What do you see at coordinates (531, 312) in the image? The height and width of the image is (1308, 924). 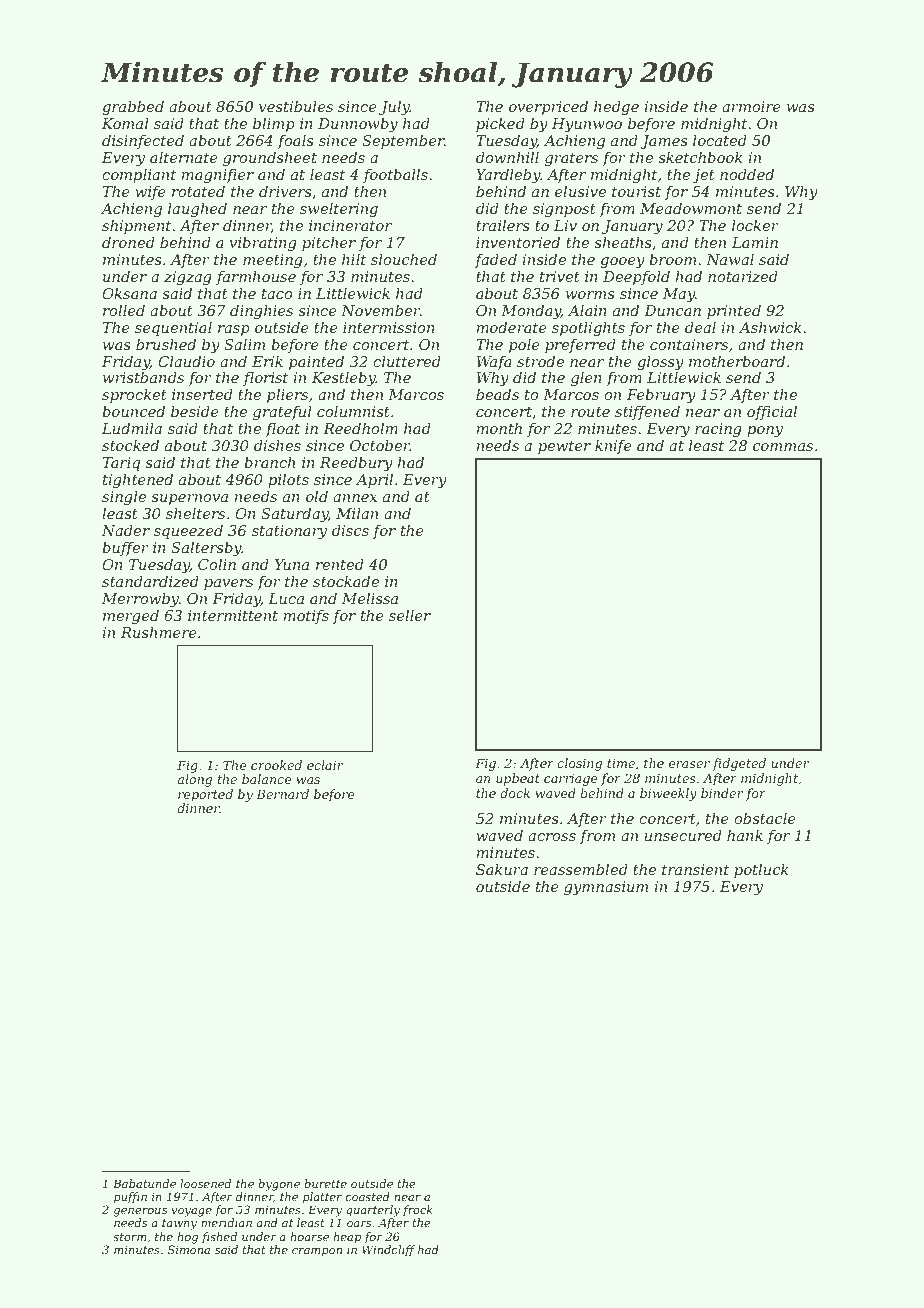 I see `Monday` at bounding box center [531, 312].
